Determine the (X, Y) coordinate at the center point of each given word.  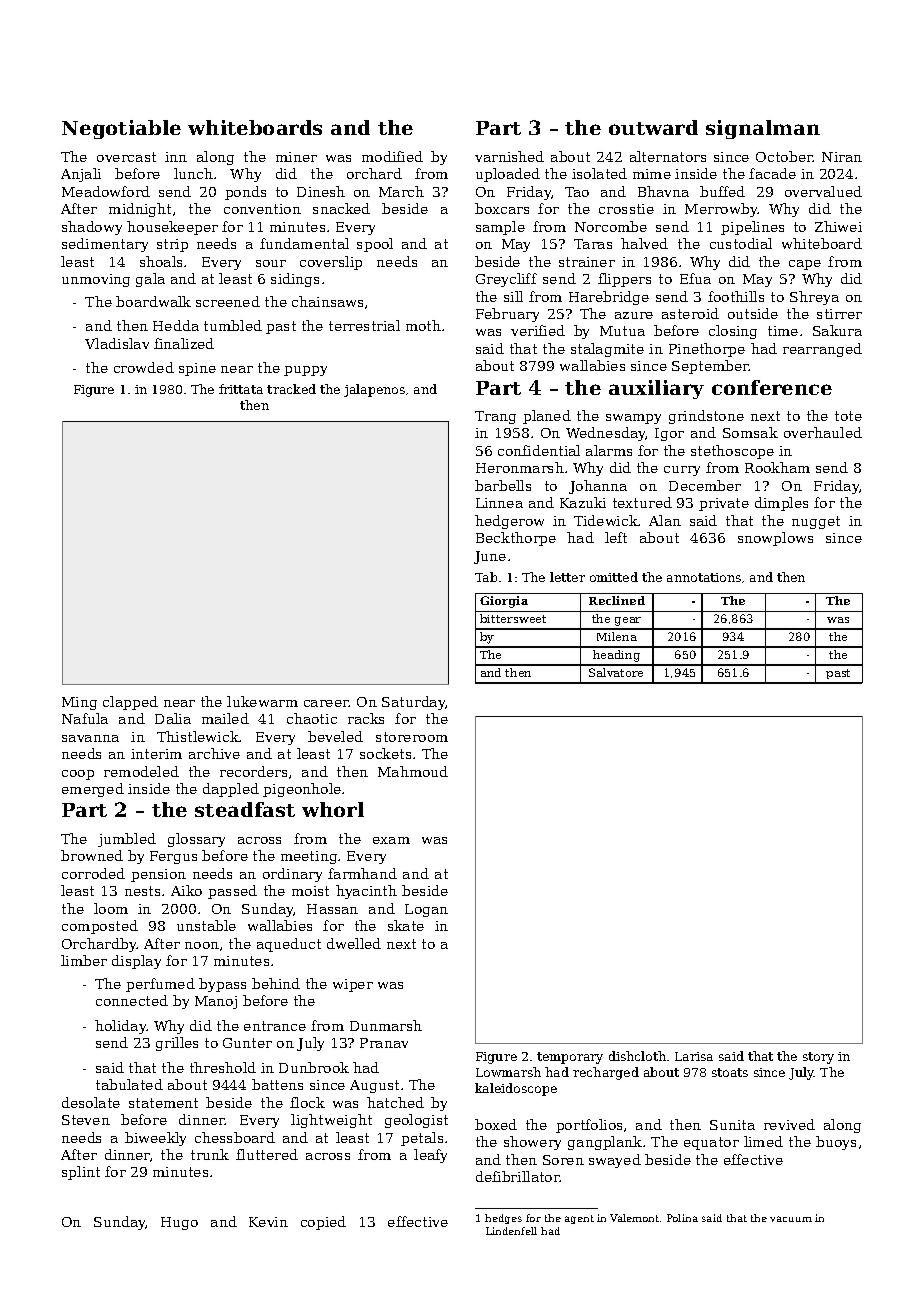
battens (277, 1084)
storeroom (412, 737)
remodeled (141, 771)
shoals (161, 261)
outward (653, 127)
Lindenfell (511, 1231)
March (401, 191)
